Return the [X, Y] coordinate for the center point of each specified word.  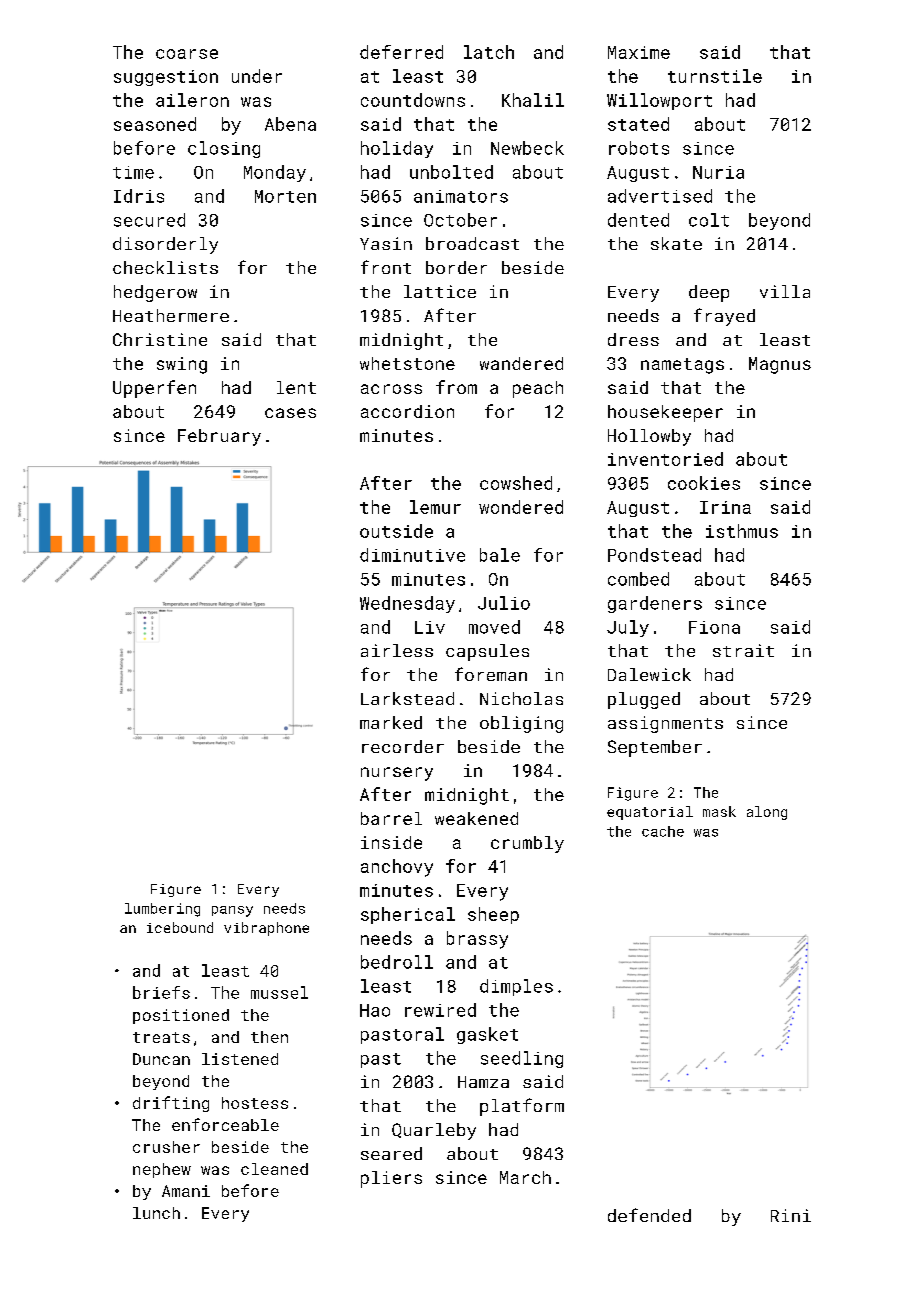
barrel [391, 818]
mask [719, 811]
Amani [186, 1191]
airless [397, 650]
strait [743, 650]
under [257, 76]
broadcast [472, 243]
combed [638, 579]
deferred [401, 52]
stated [638, 124]
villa [785, 291]
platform [522, 1107]
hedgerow [155, 293]
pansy [232, 911]
